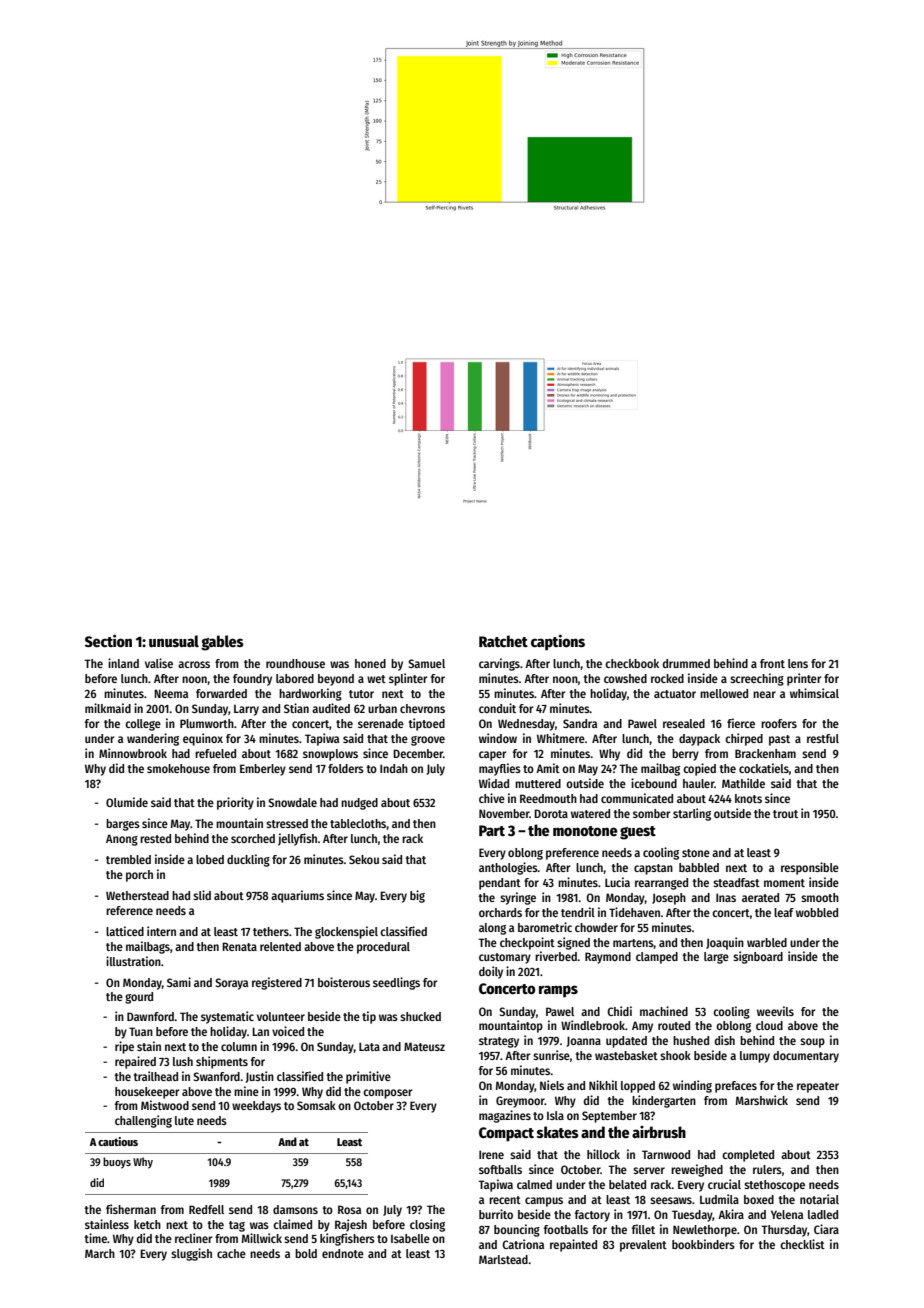  I want to click on procedural, so click(383, 948).
